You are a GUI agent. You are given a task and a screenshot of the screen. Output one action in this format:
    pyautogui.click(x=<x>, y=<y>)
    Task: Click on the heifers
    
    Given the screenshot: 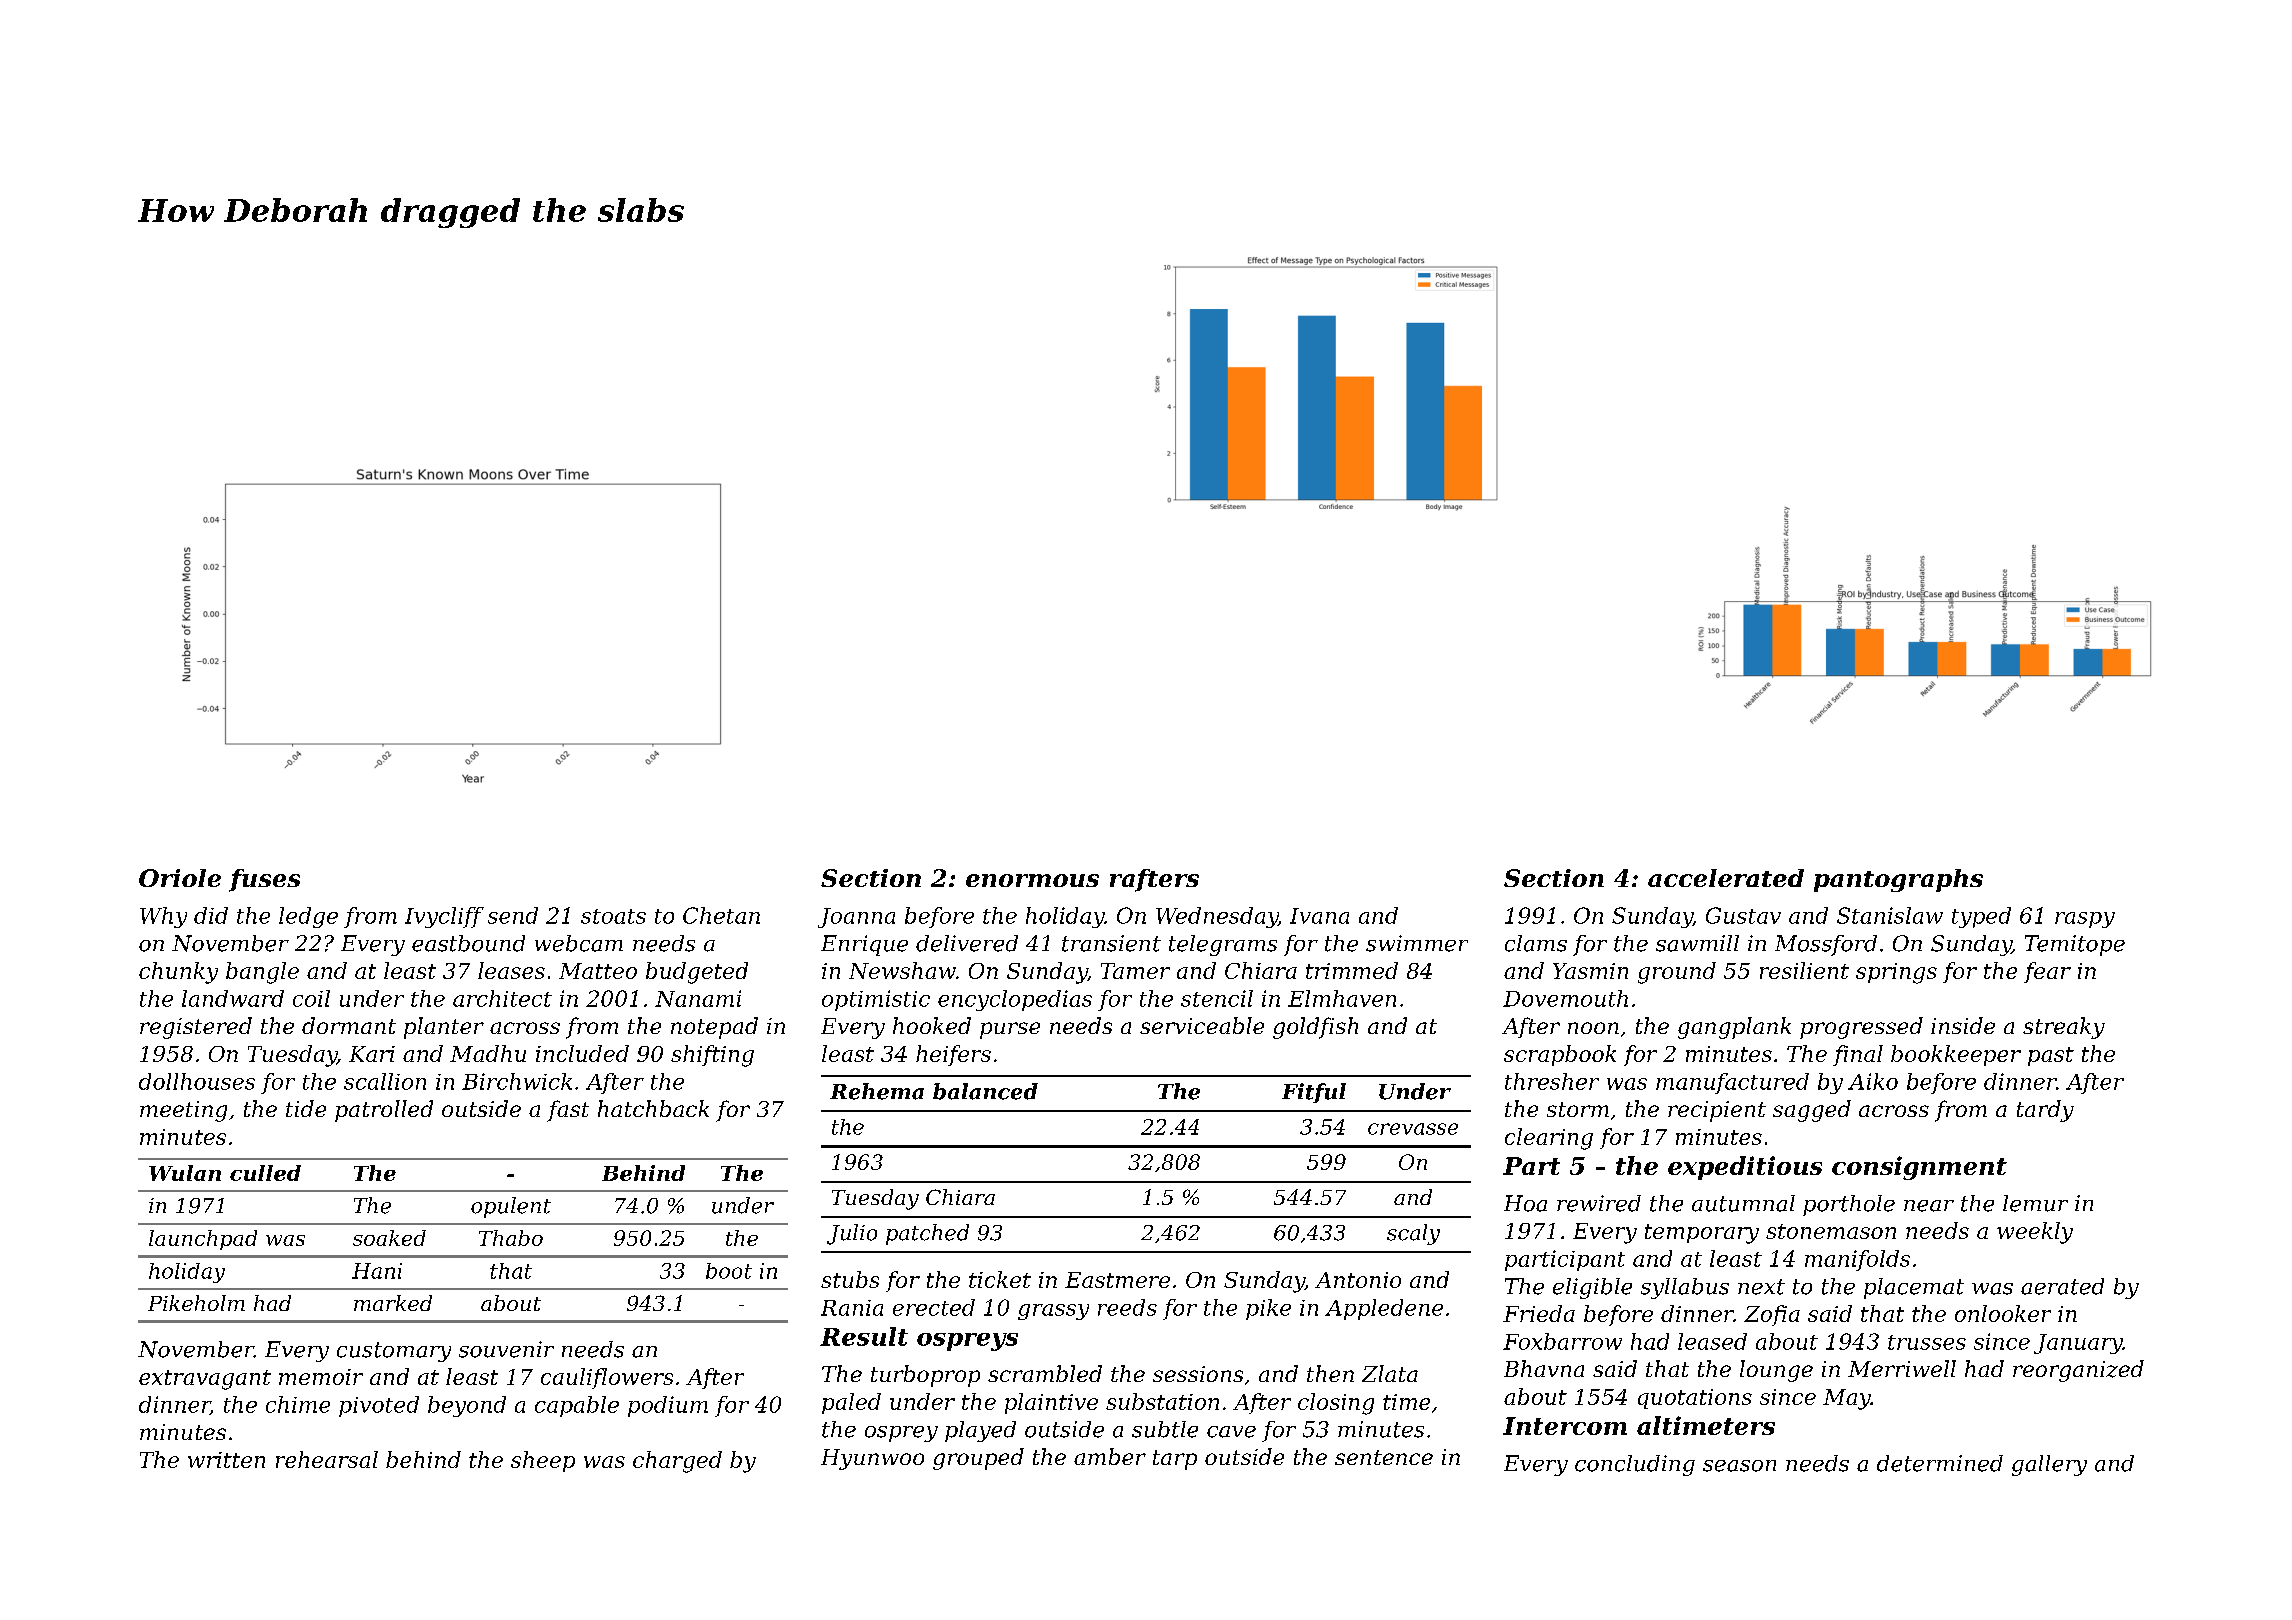 What is the action you would take?
    pyautogui.click(x=953, y=1055)
